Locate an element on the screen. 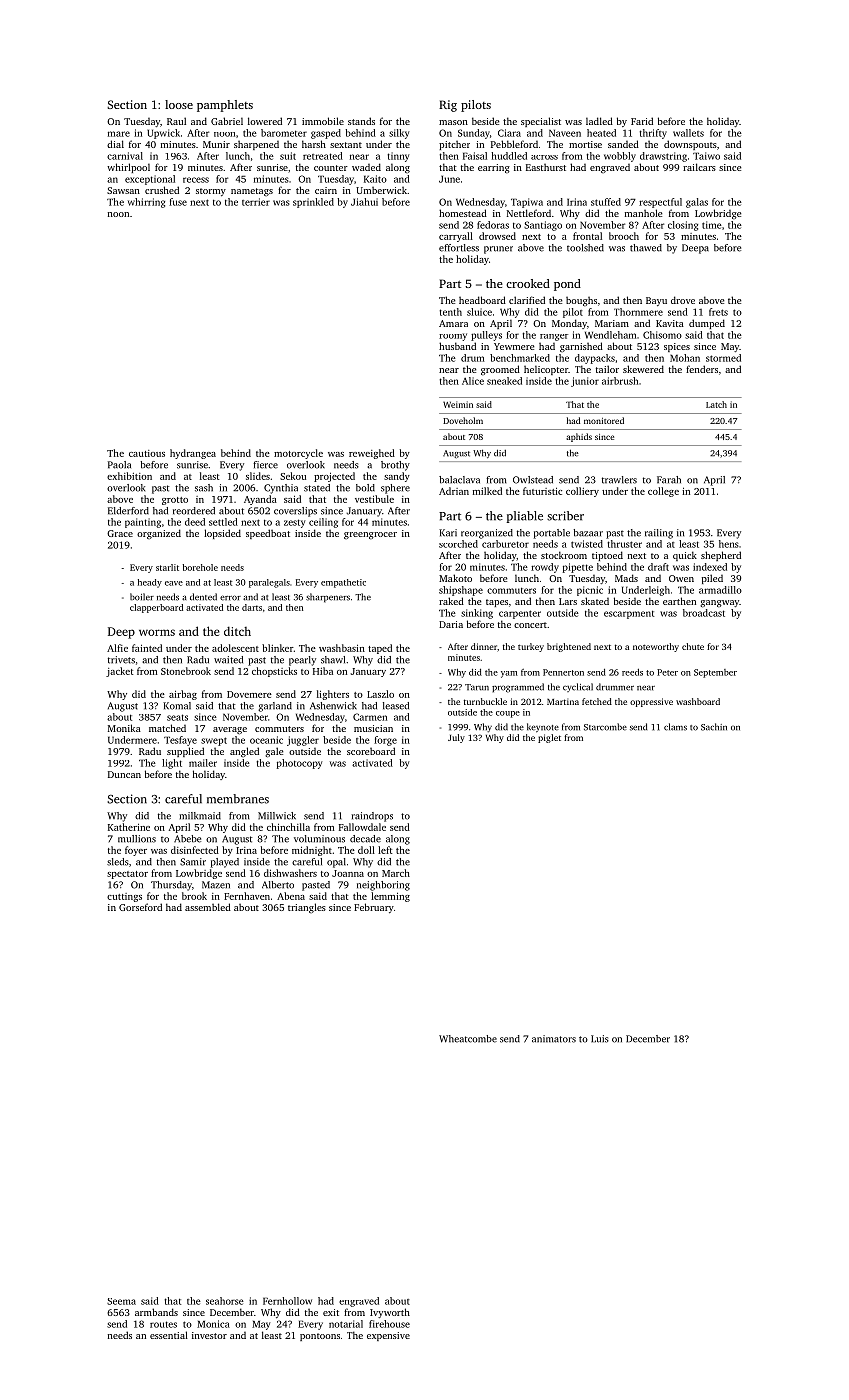  Daria is located at coordinates (451, 624).
